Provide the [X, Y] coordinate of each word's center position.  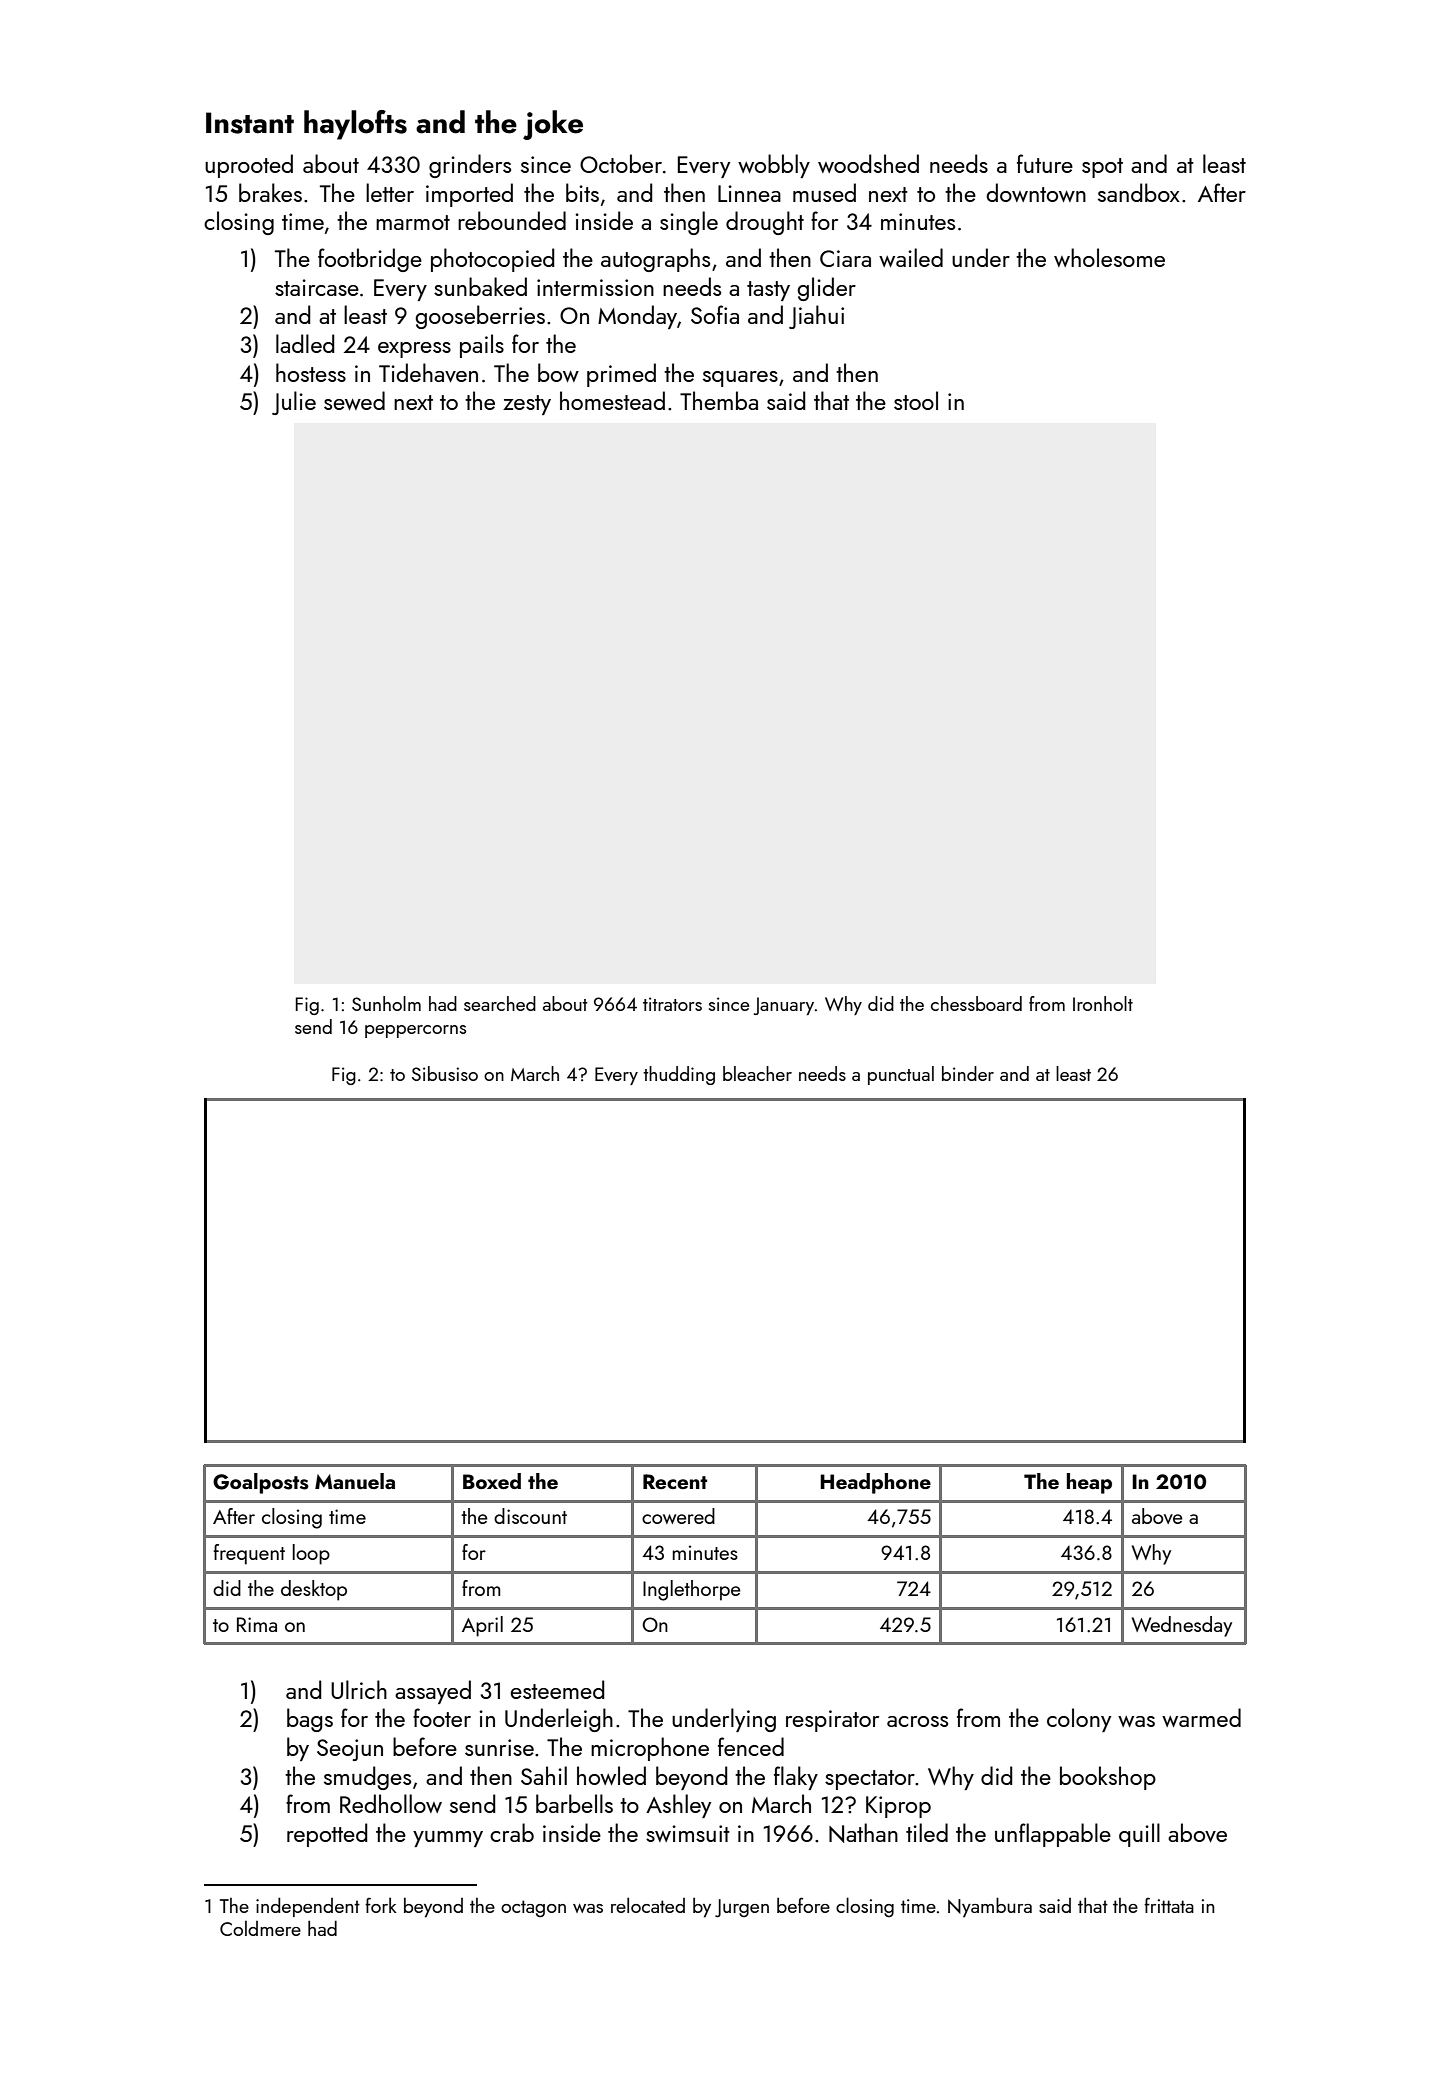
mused [824, 192]
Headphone [875, 1483]
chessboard [976, 1003]
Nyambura [990, 1907]
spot [1102, 168]
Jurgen [742, 1908]
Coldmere [260, 1928]
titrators [672, 1004]
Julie [294, 403]
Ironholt [1103, 1003]
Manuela [355, 1481]
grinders [470, 166]
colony [1079, 1720]
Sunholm [386, 1003]
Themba [719, 400]
